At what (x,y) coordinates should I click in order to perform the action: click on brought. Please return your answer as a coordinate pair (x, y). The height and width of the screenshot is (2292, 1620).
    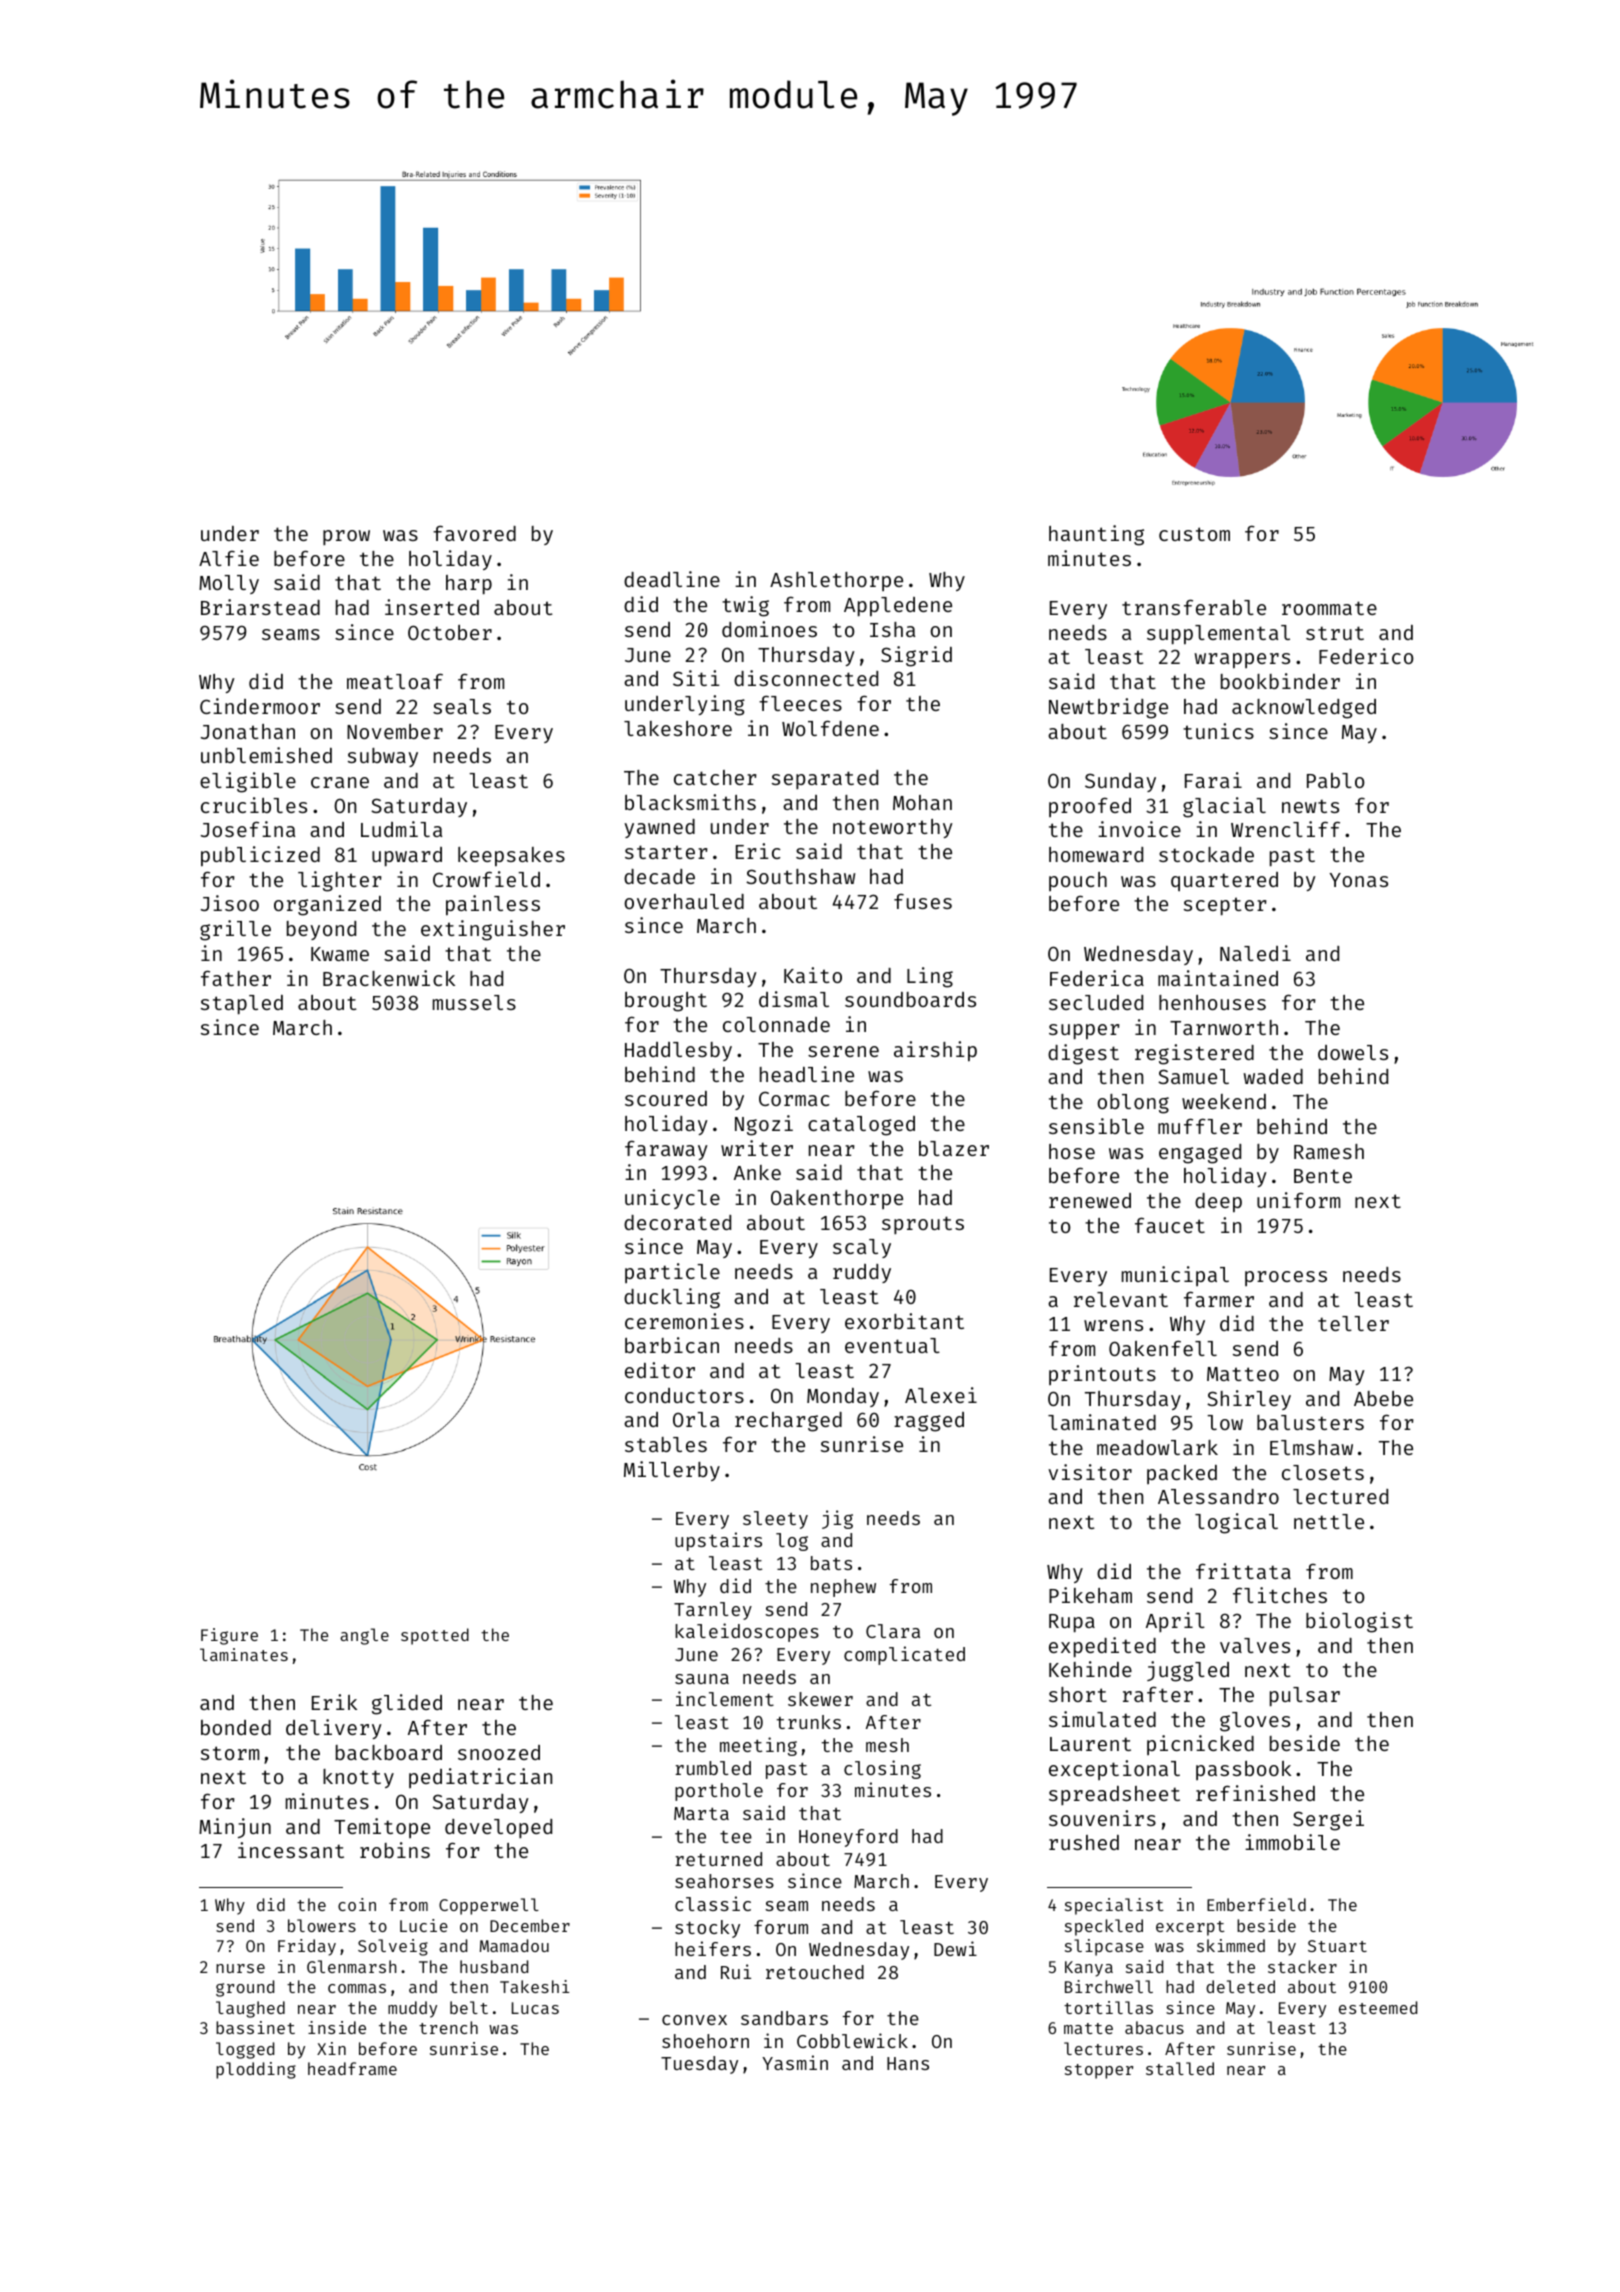
    Looking at the image, I should click on (666, 1002).
